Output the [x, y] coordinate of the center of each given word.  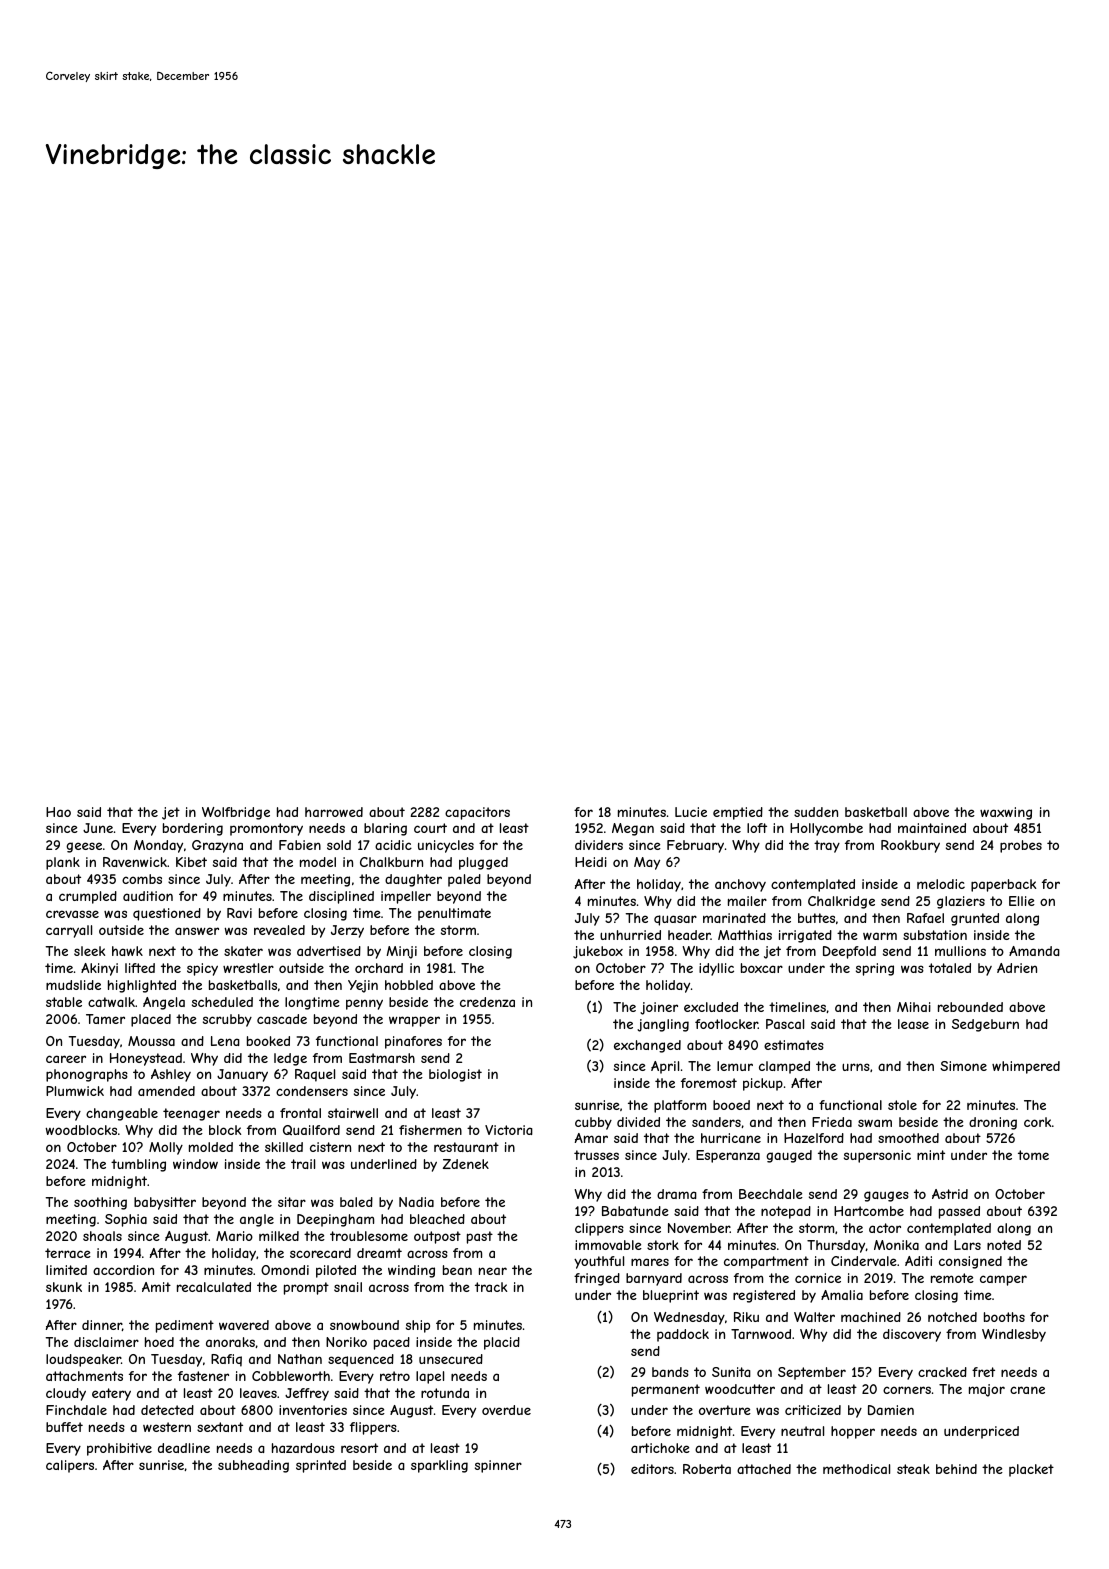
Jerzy [347, 931]
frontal [300, 1113]
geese [84, 847]
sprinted [321, 1466]
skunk [64, 1287]
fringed [597, 1279]
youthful [599, 1262]
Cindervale [864, 1261]
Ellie [1022, 901]
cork [1037, 1122]
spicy [202, 969]
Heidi [591, 862]
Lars [967, 1245]
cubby [593, 1123]
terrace [68, 1253]
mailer [747, 901]
